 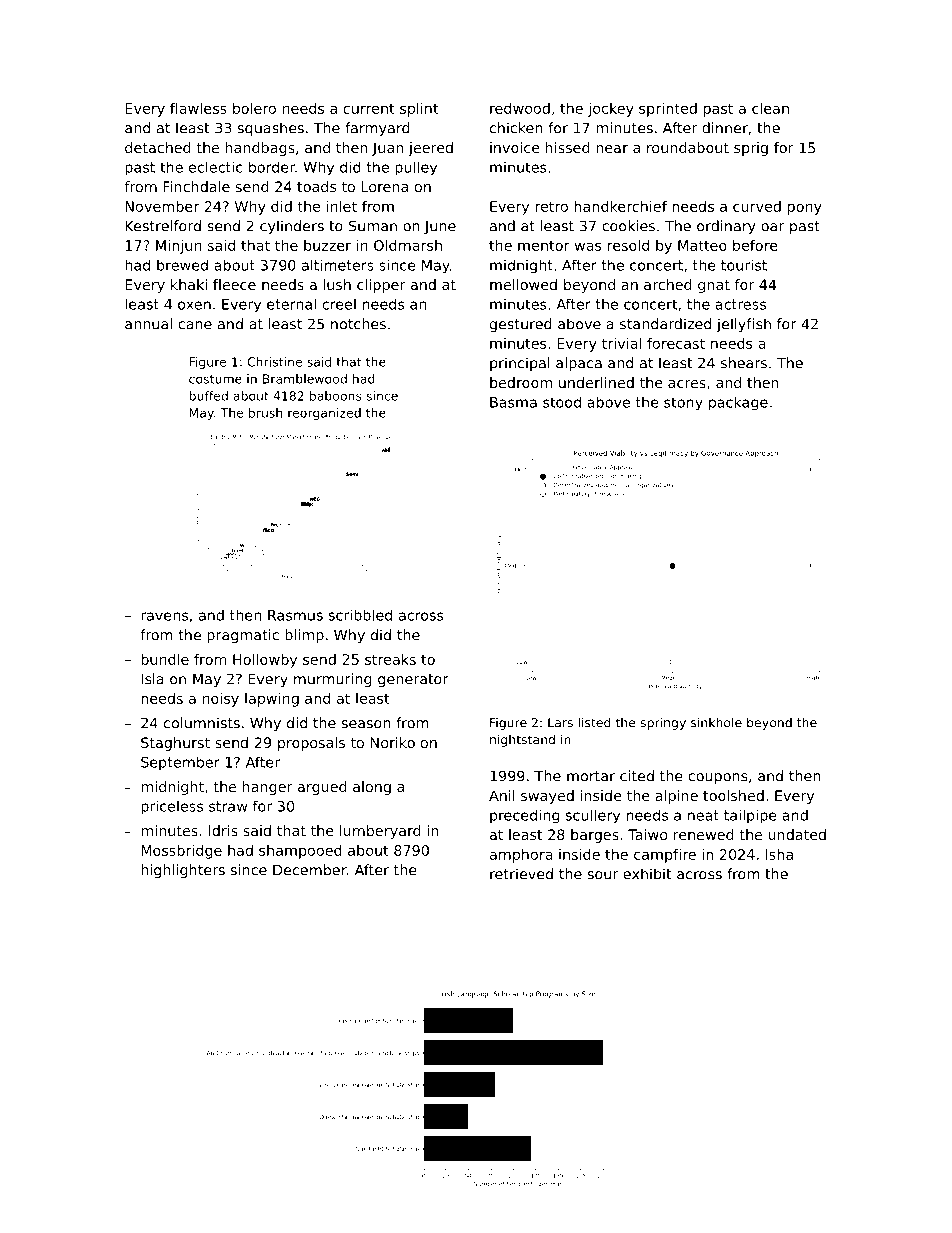 What do you see at coordinates (523, 284) in the page?
I see `mellowed` at bounding box center [523, 284].
